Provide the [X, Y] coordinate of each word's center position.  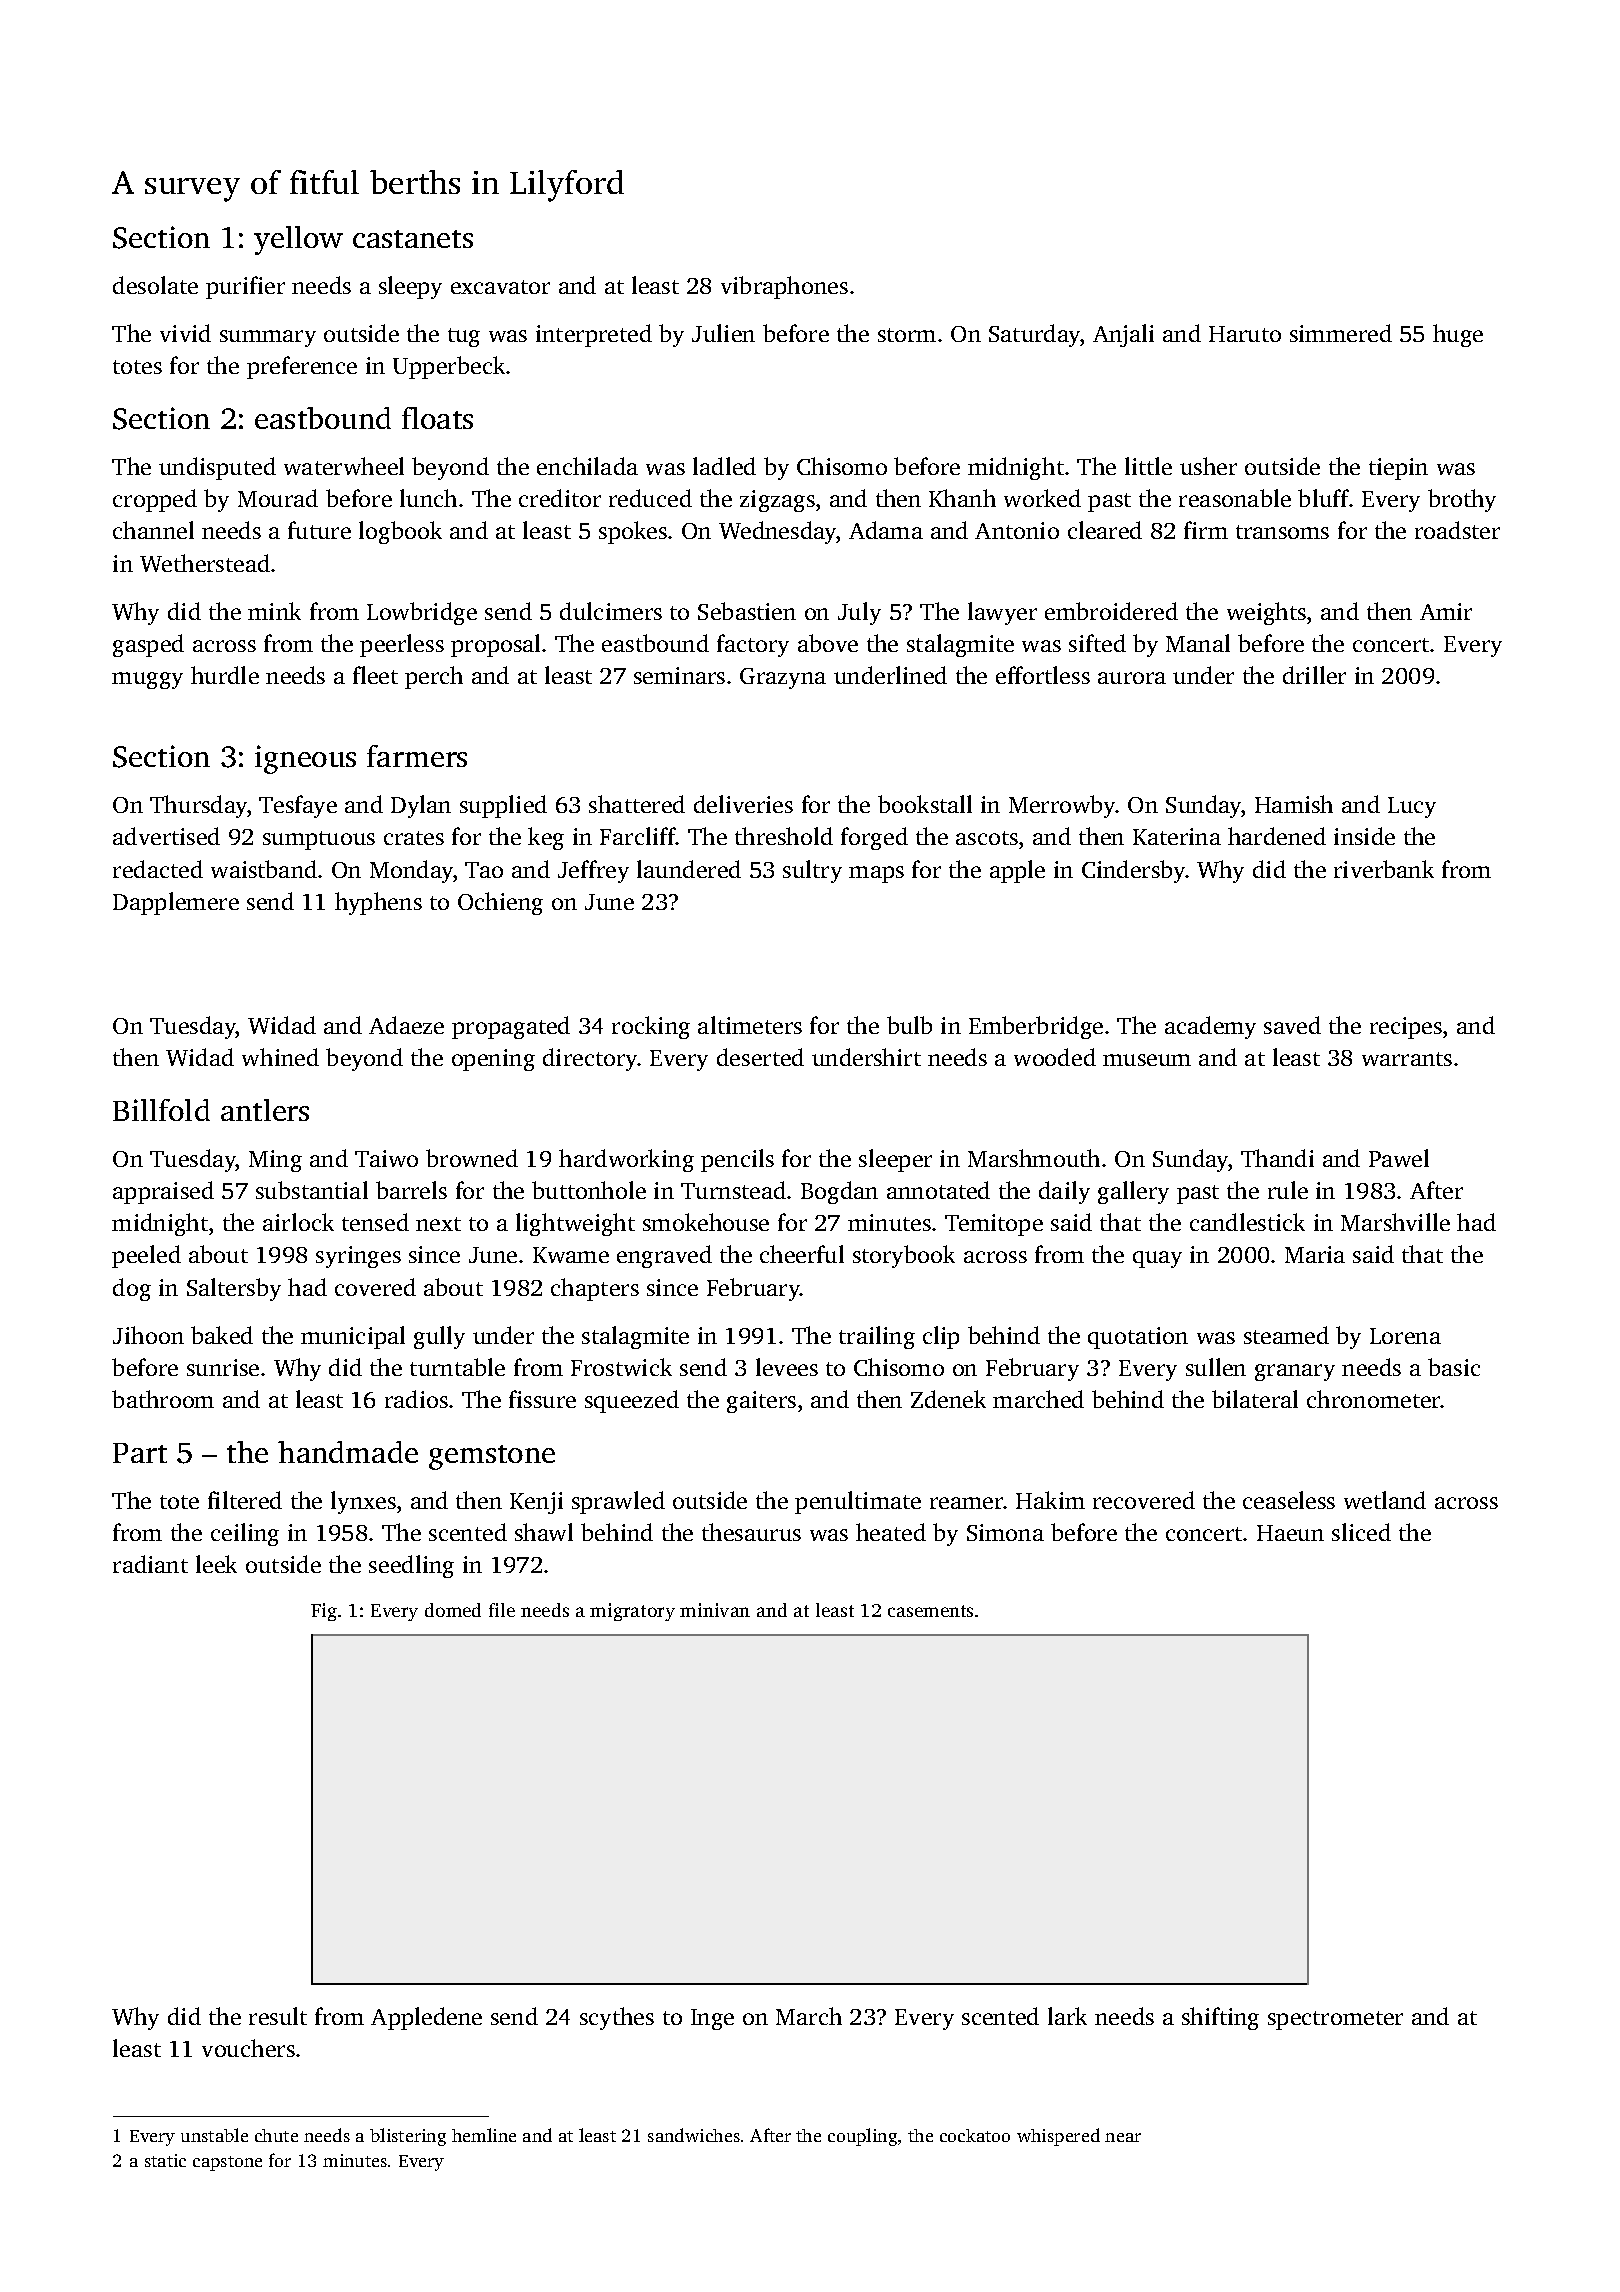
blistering [408, 2137]
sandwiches [694, 2135]
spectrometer [1335, 2020]
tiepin [1398, 469]
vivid [185, 333]
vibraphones [784, 287]
